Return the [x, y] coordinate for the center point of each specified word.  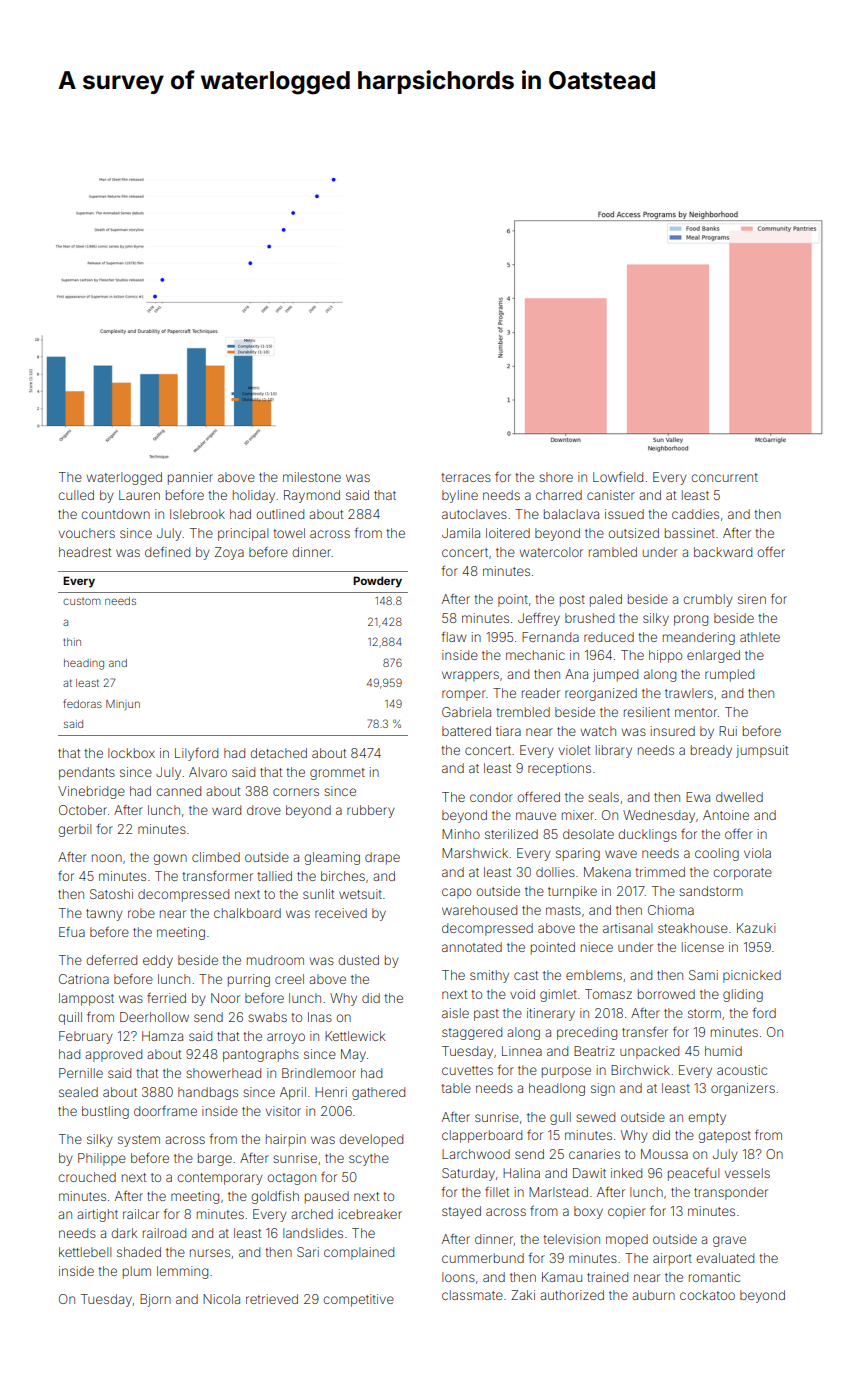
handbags [208, 1093]
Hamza [162, 1036]
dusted [358, 960]
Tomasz [608, 994]
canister [611, 495]
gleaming [332, 858]
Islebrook [197, 514]
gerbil [74, 830]
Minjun [123, 705]
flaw [454, 636]
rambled [613, 552]
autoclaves [474, 514]
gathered [378, 1093]
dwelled [739, 797]
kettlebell [85, 1252]
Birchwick [640, 1070]
